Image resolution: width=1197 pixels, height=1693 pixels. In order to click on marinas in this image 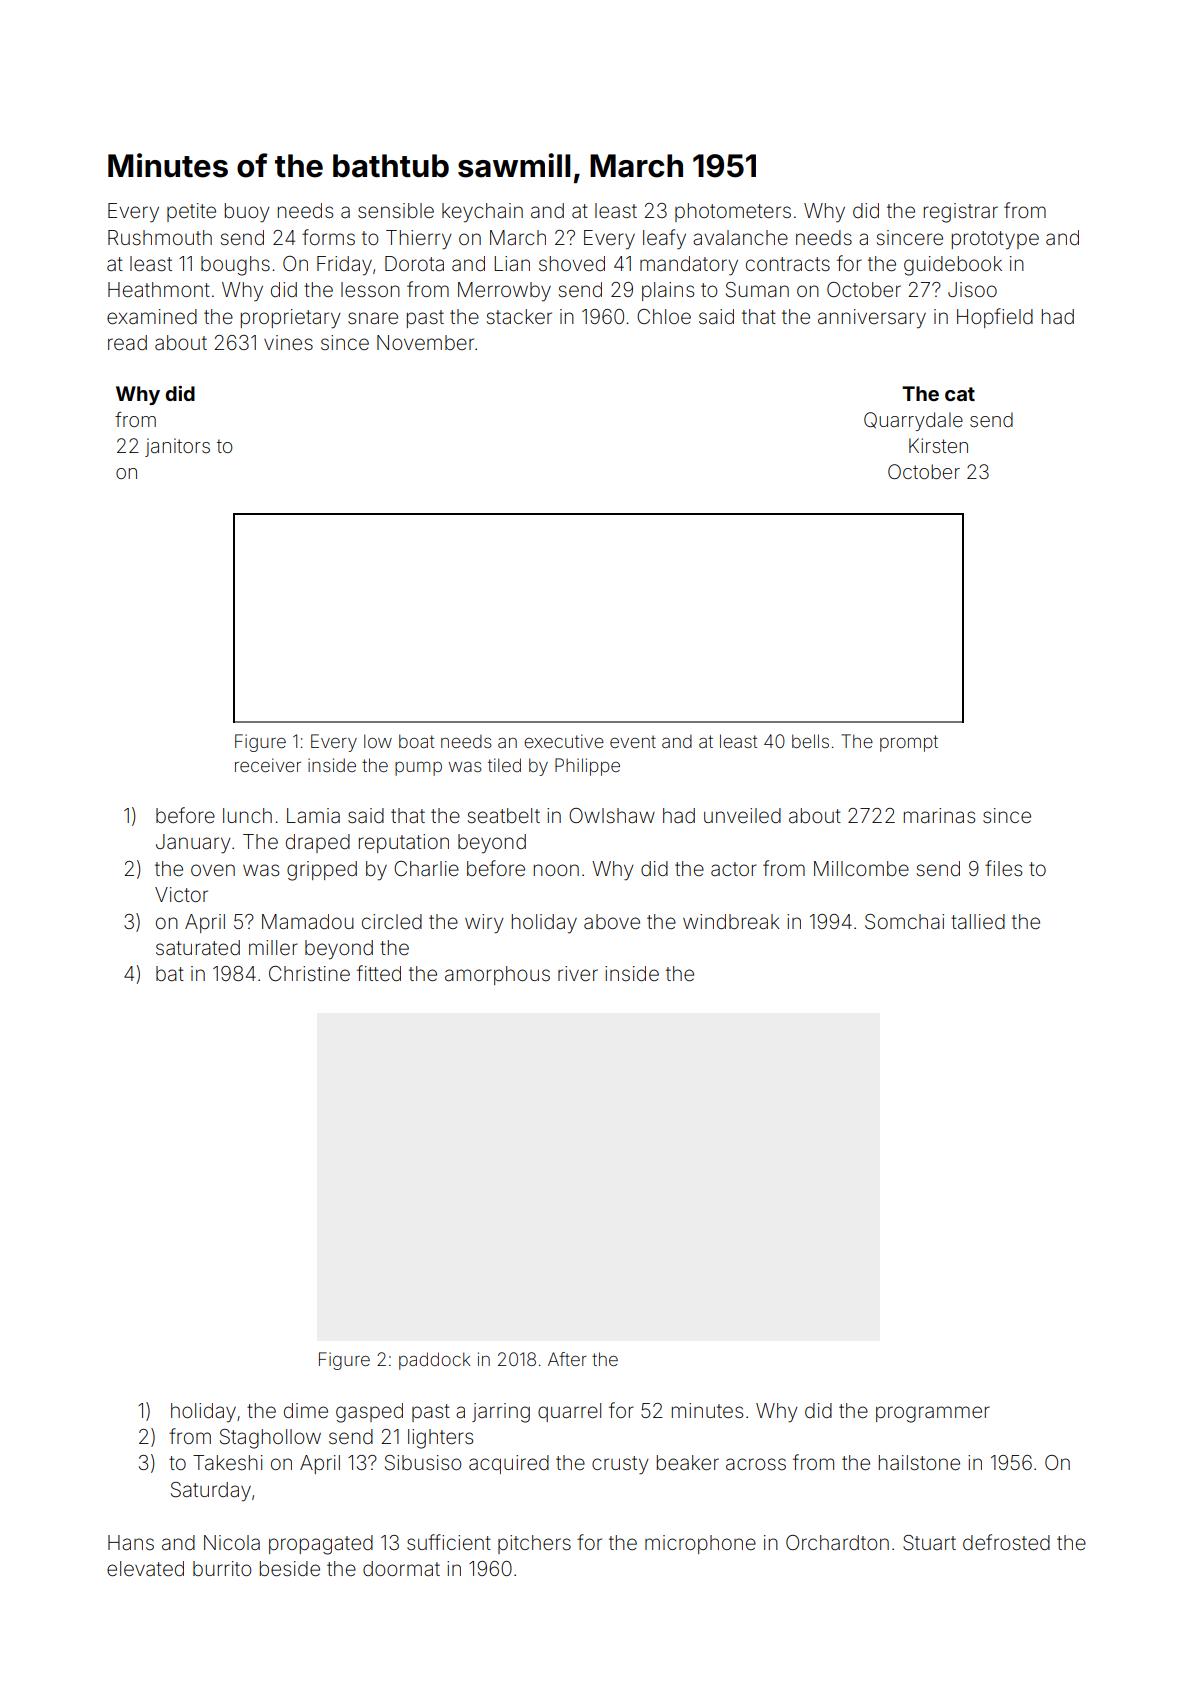, I will do `click(939, 815)`.
